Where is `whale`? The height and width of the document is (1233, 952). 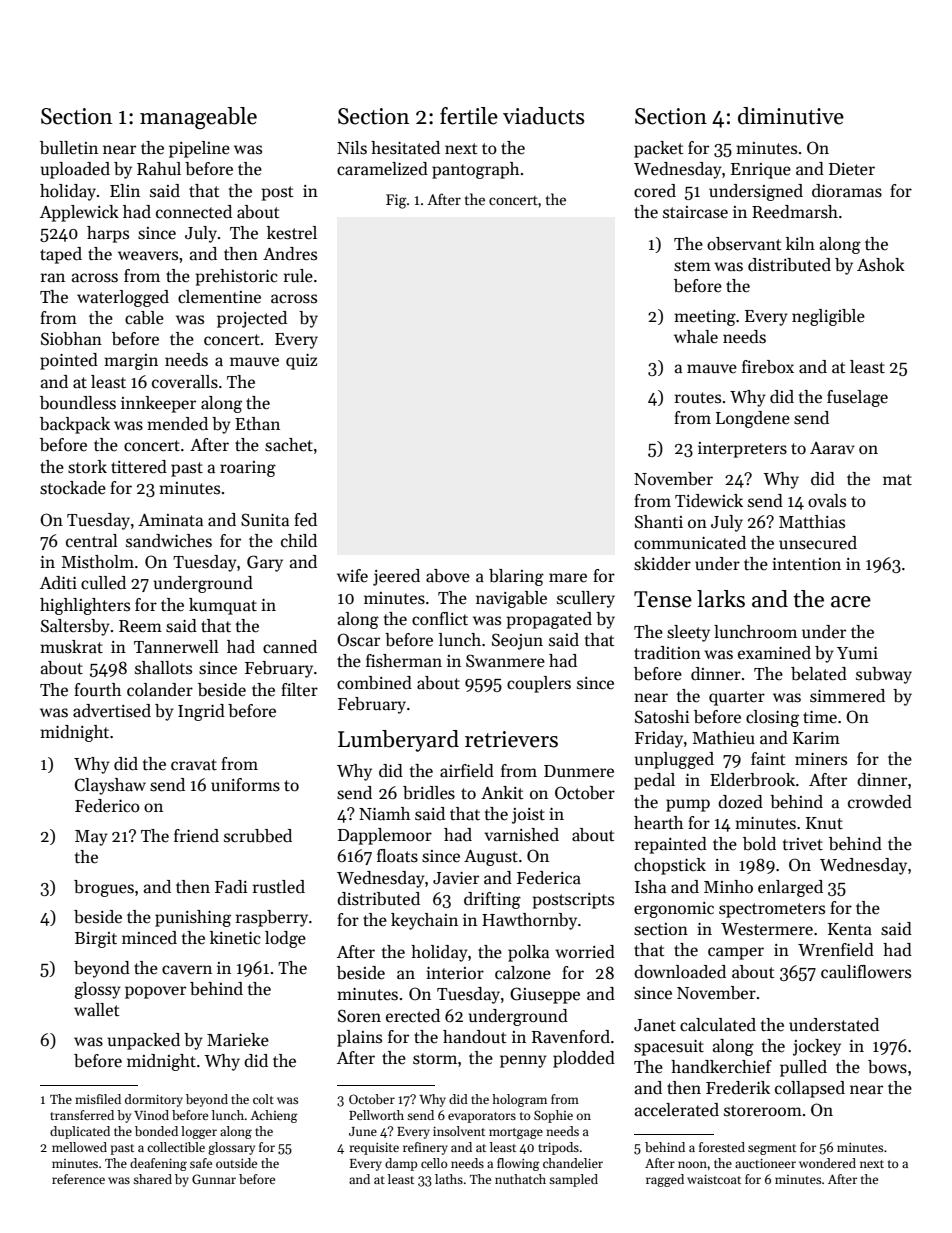
whale is located at coordinates (696, 337).
